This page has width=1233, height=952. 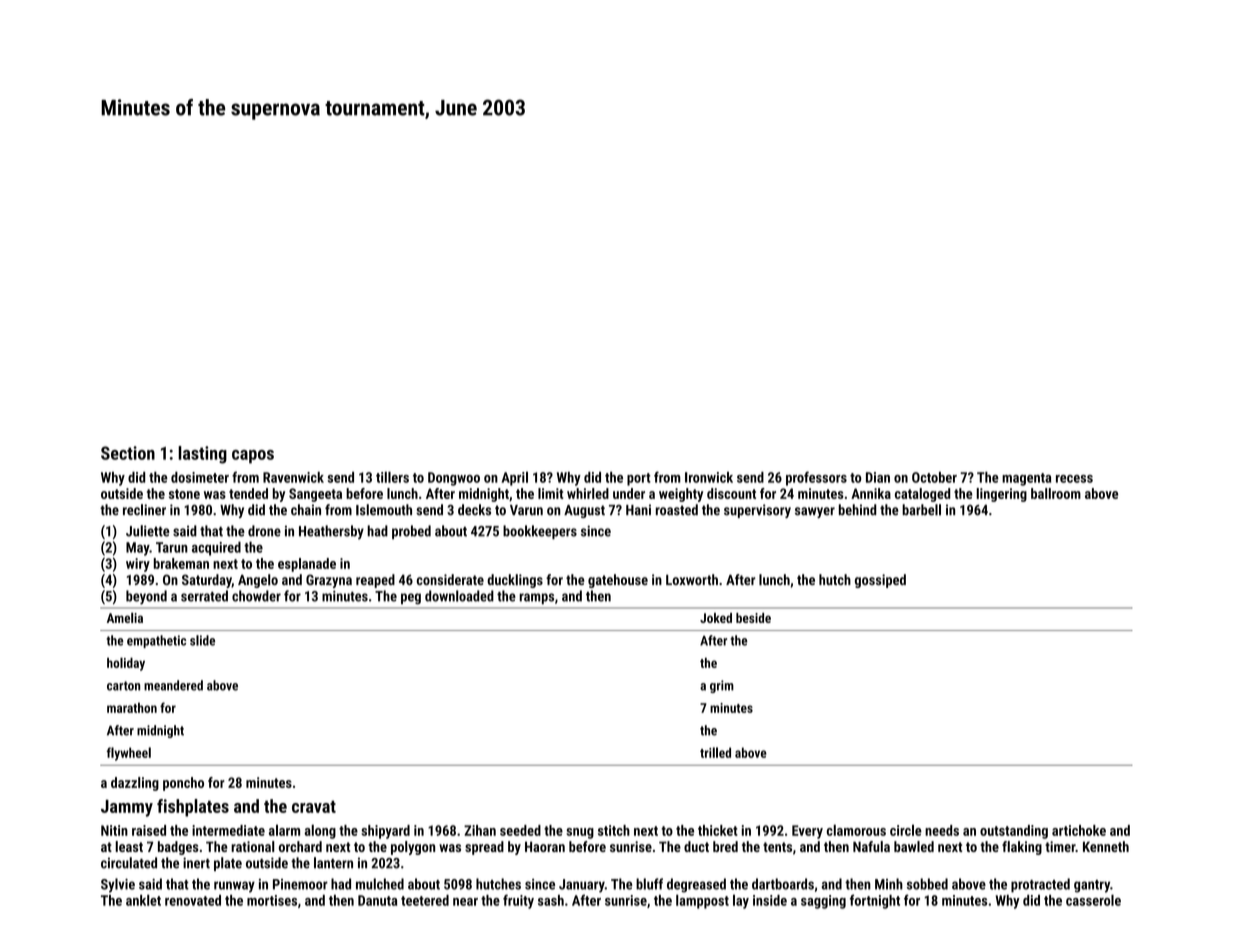 I want to click on October, so click(x=934, y=477).
